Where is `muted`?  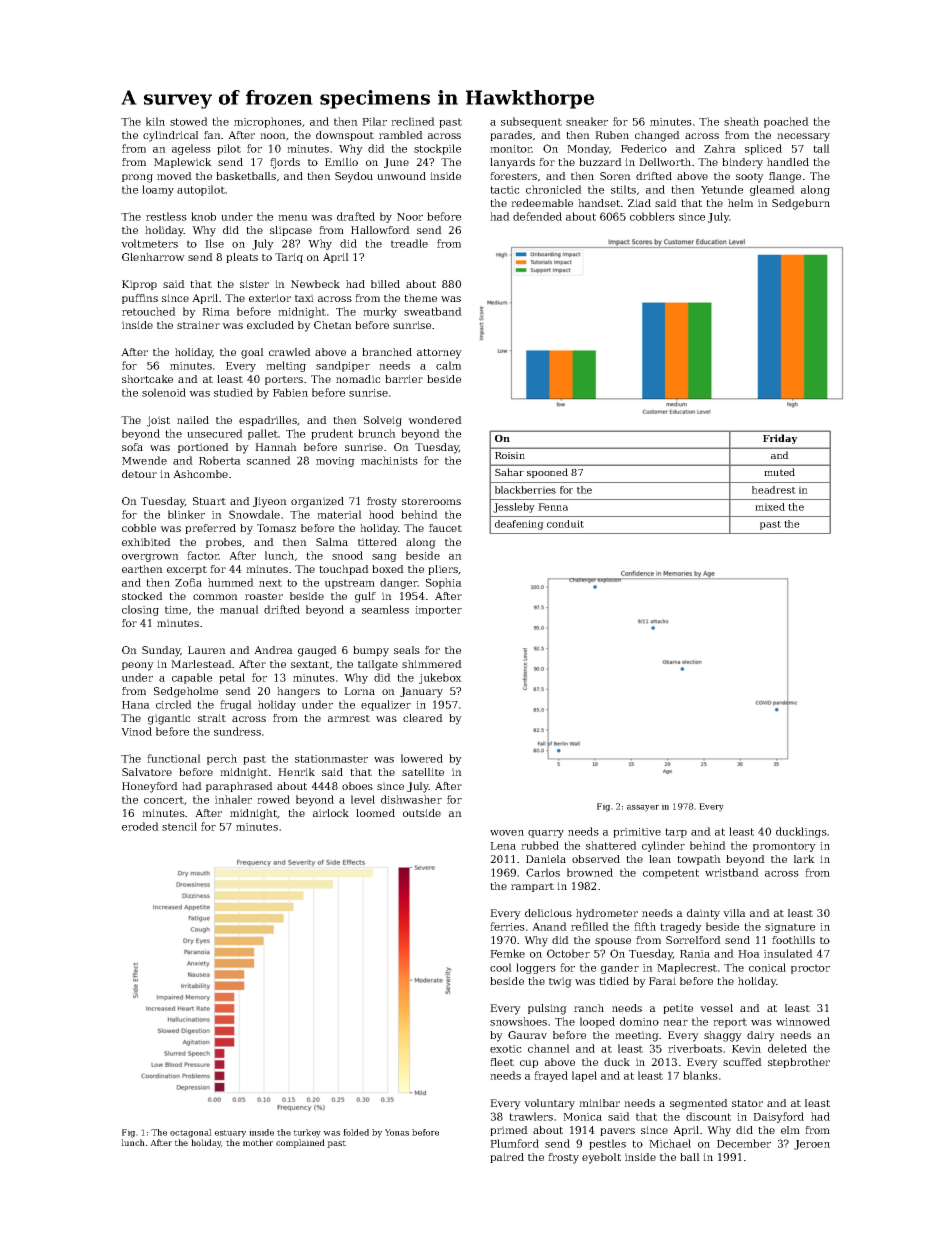 muted is located at coordinates (779, 472).
